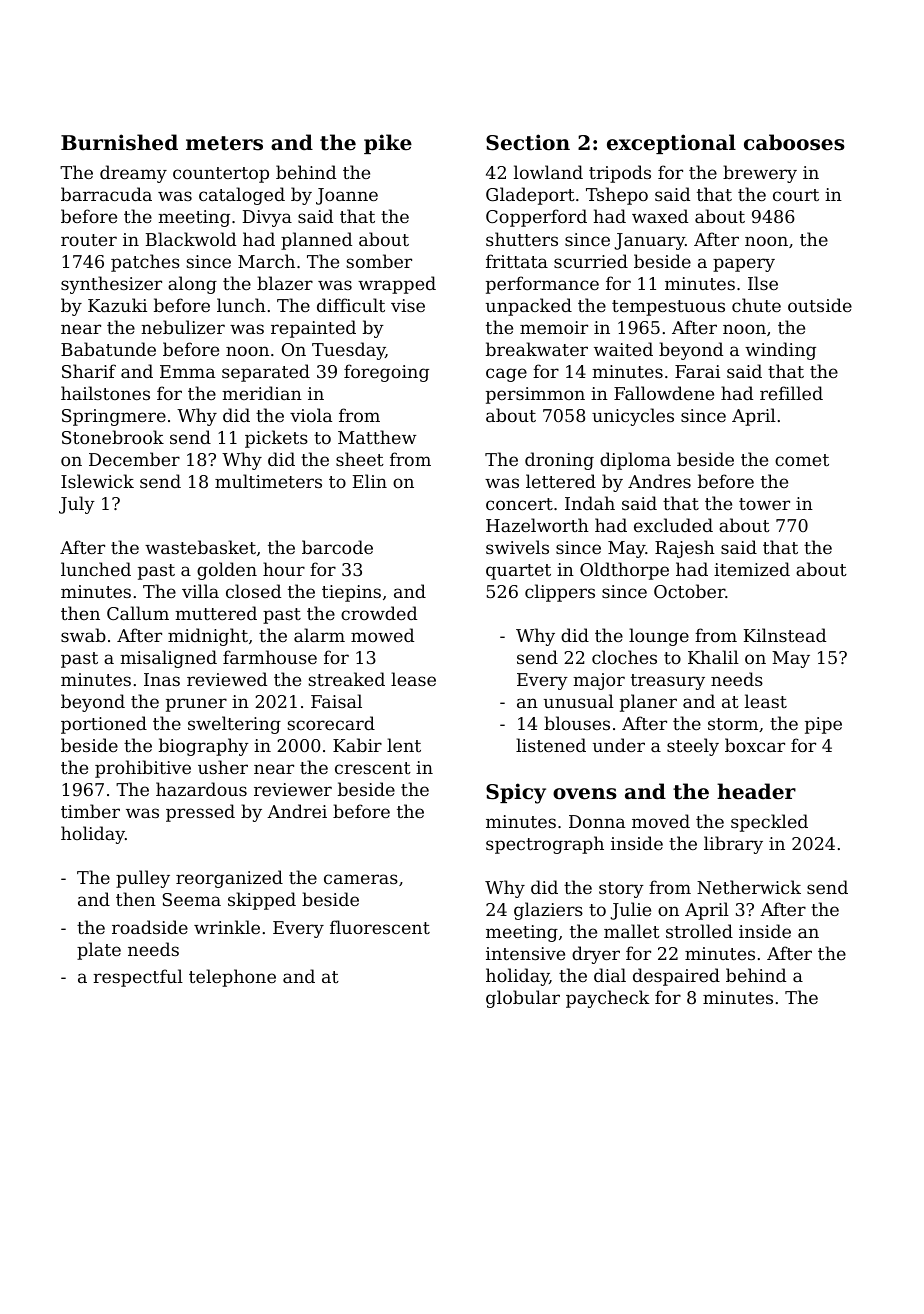 The width and height of the screenshot is (924, 1314). What do you see at coordinates (99, 951) in the screenshot?
I see `plate` at bounding box center [99, 951].
